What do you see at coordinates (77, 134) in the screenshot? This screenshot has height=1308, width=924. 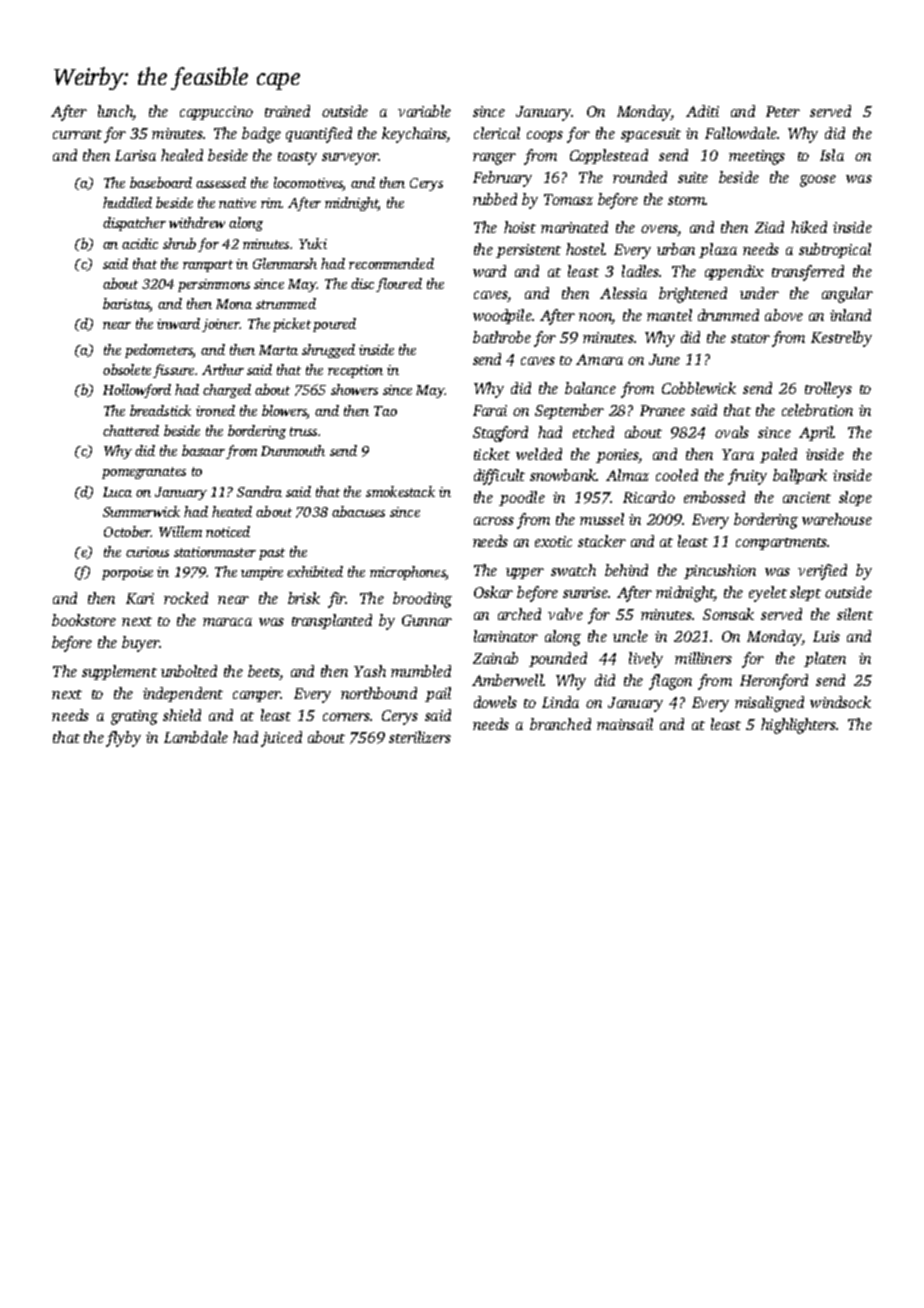 I see `currant` at bounding box center [77, 134].
